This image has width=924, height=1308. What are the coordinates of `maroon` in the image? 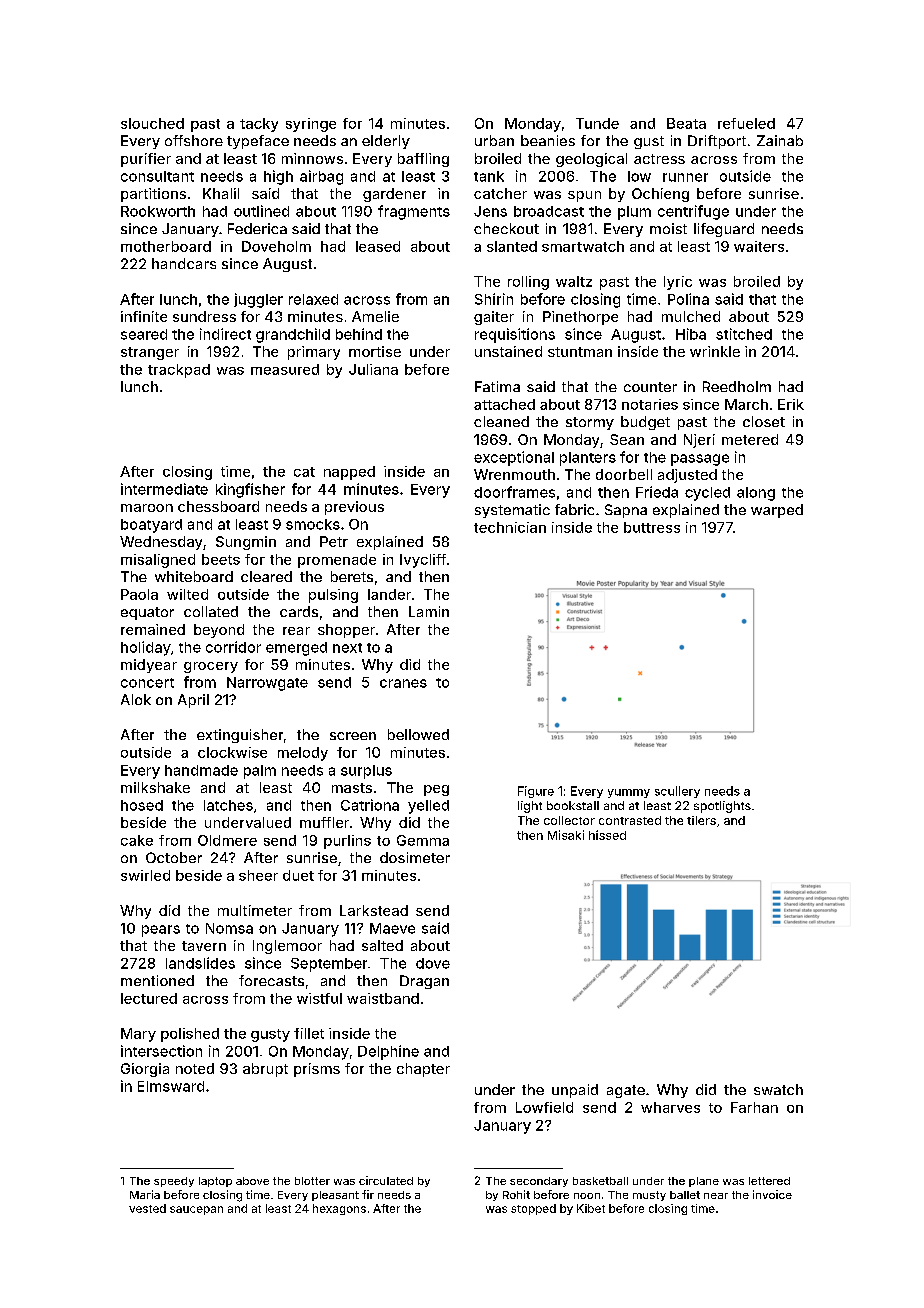 It's located at (147, 508).
